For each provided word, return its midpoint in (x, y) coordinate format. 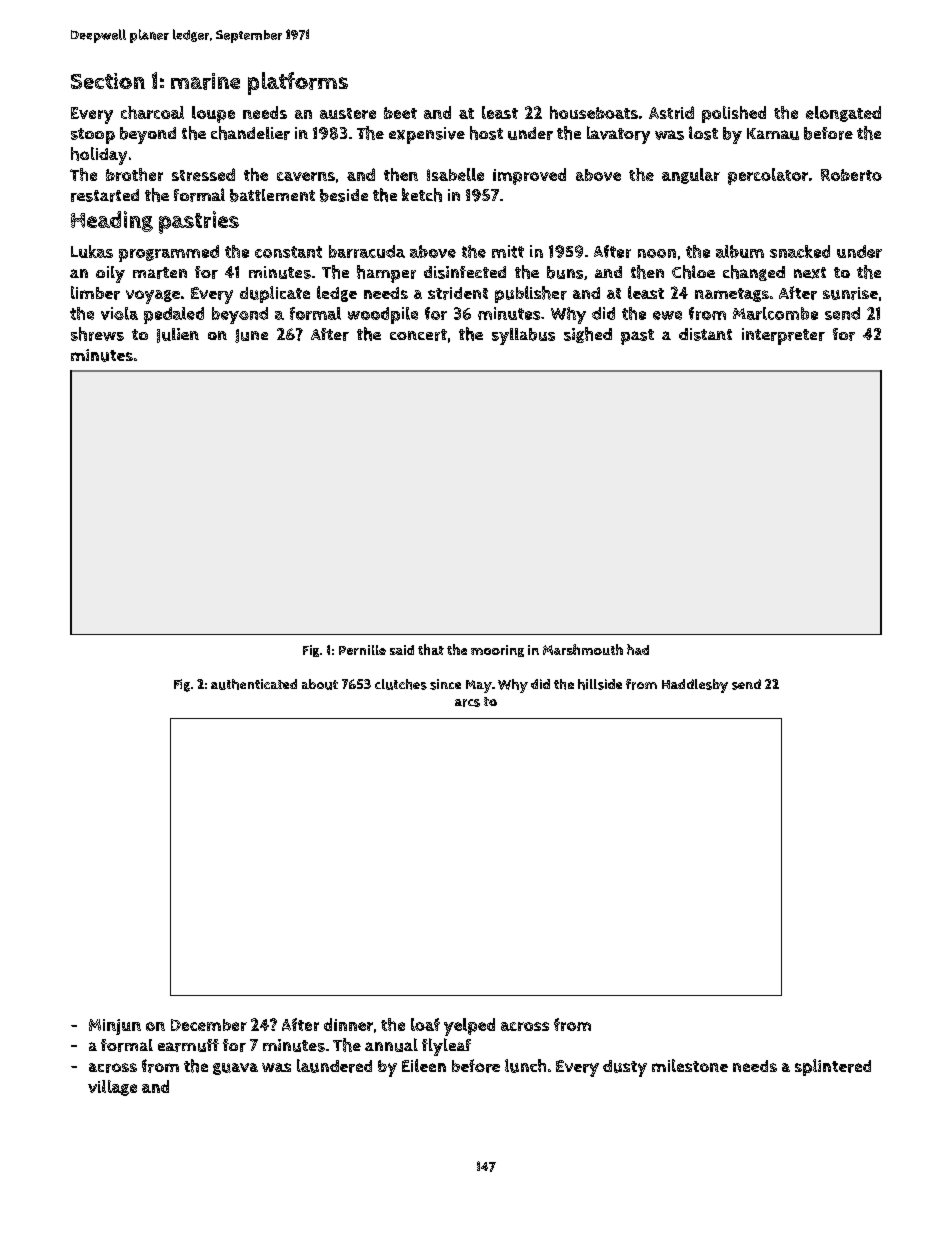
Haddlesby (695, 686)
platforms (298, 83)
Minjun (115, 1027)
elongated (843, 114)
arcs (467, 703)
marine (205, 81)
